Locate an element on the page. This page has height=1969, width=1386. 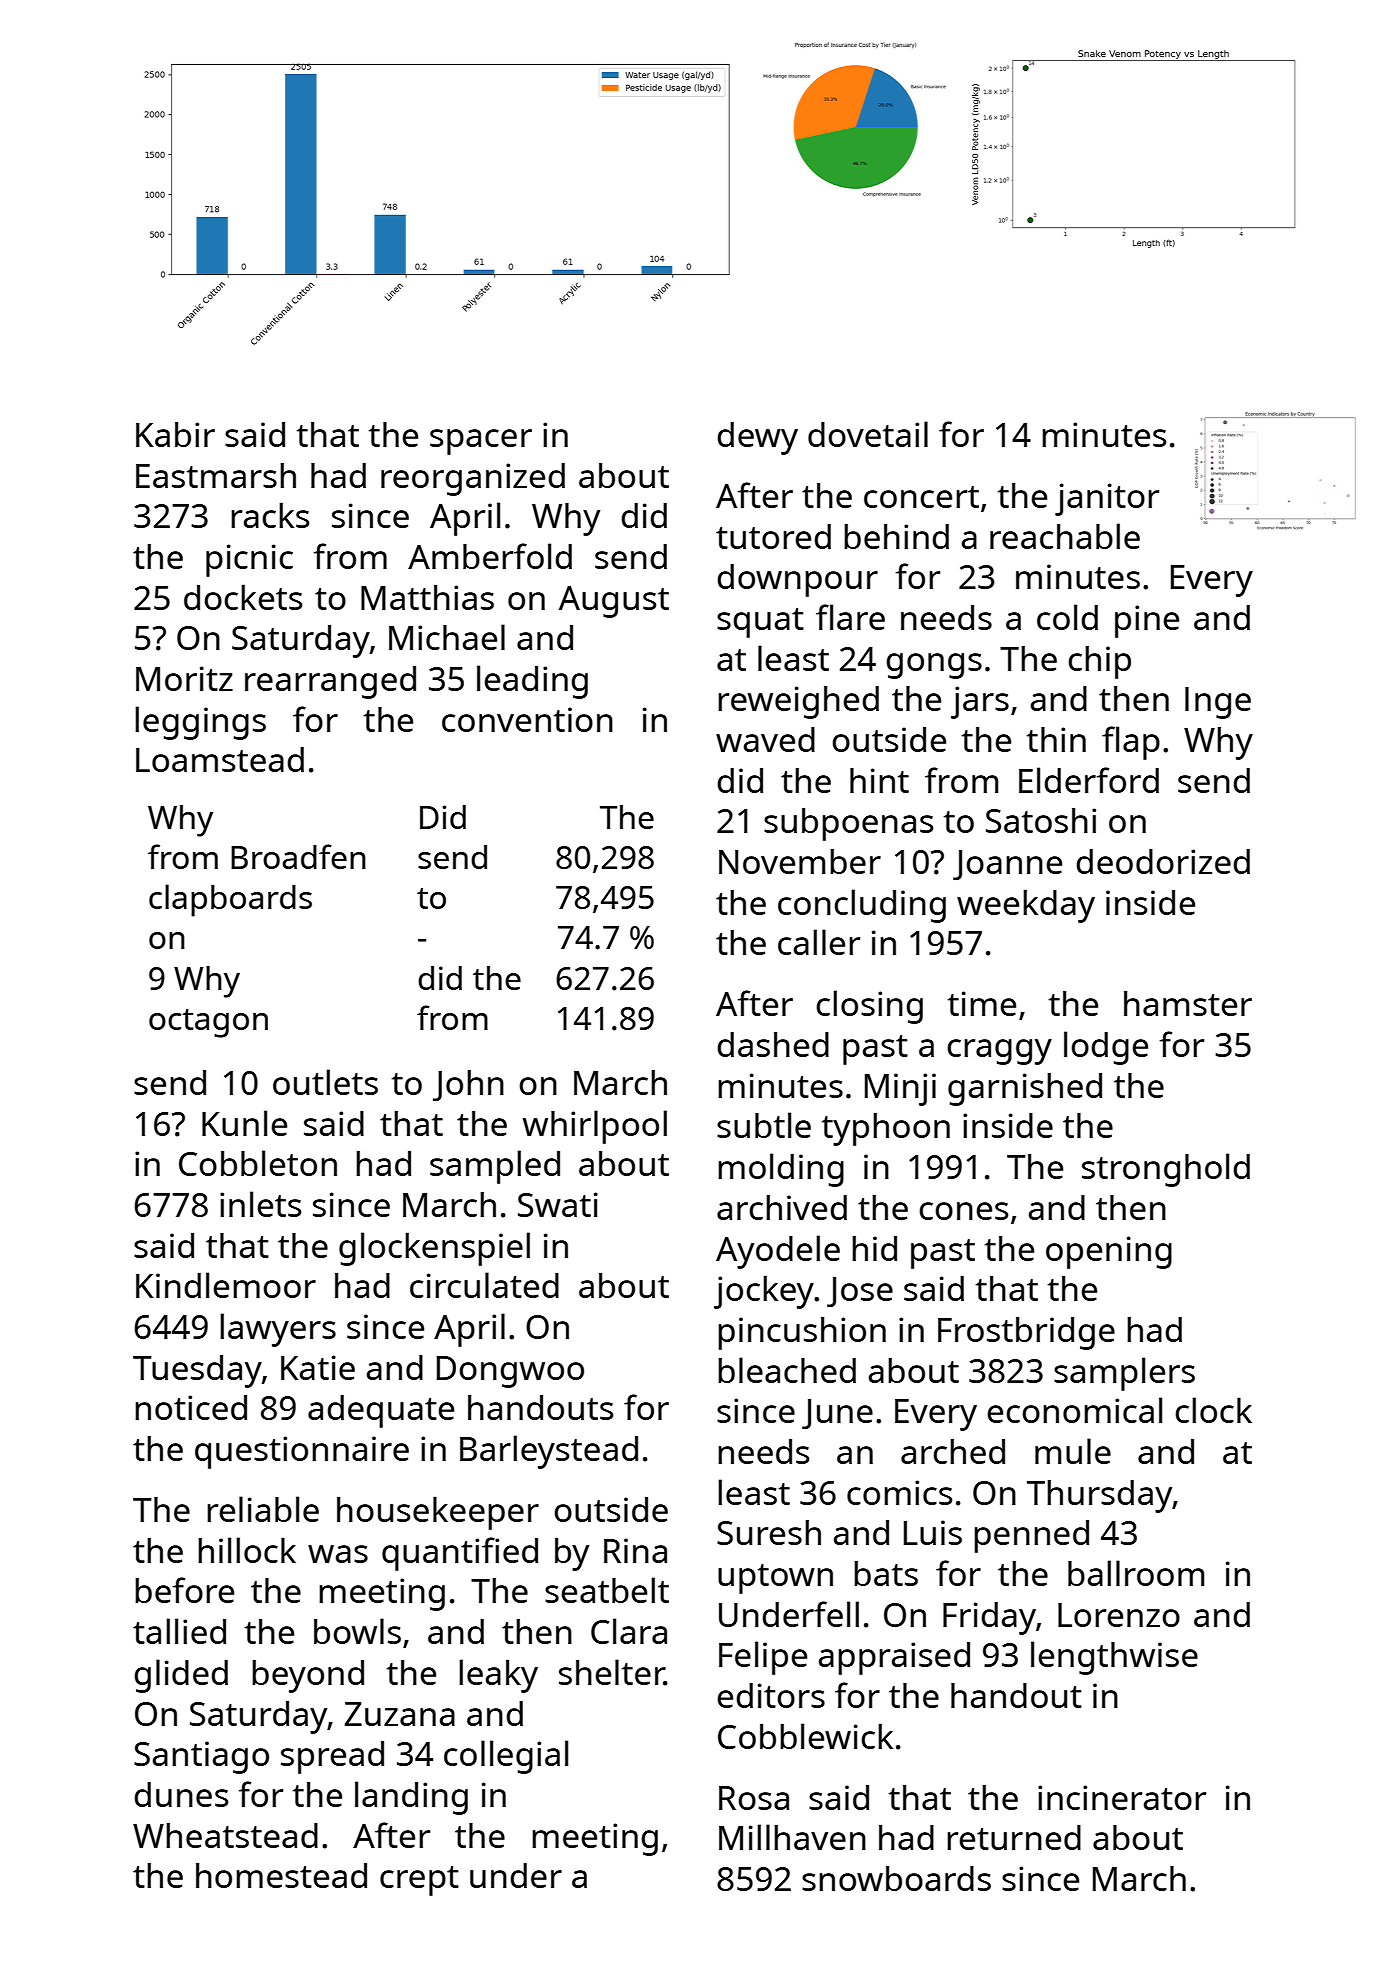
Loamstead is located at coordinates (220, 759).
